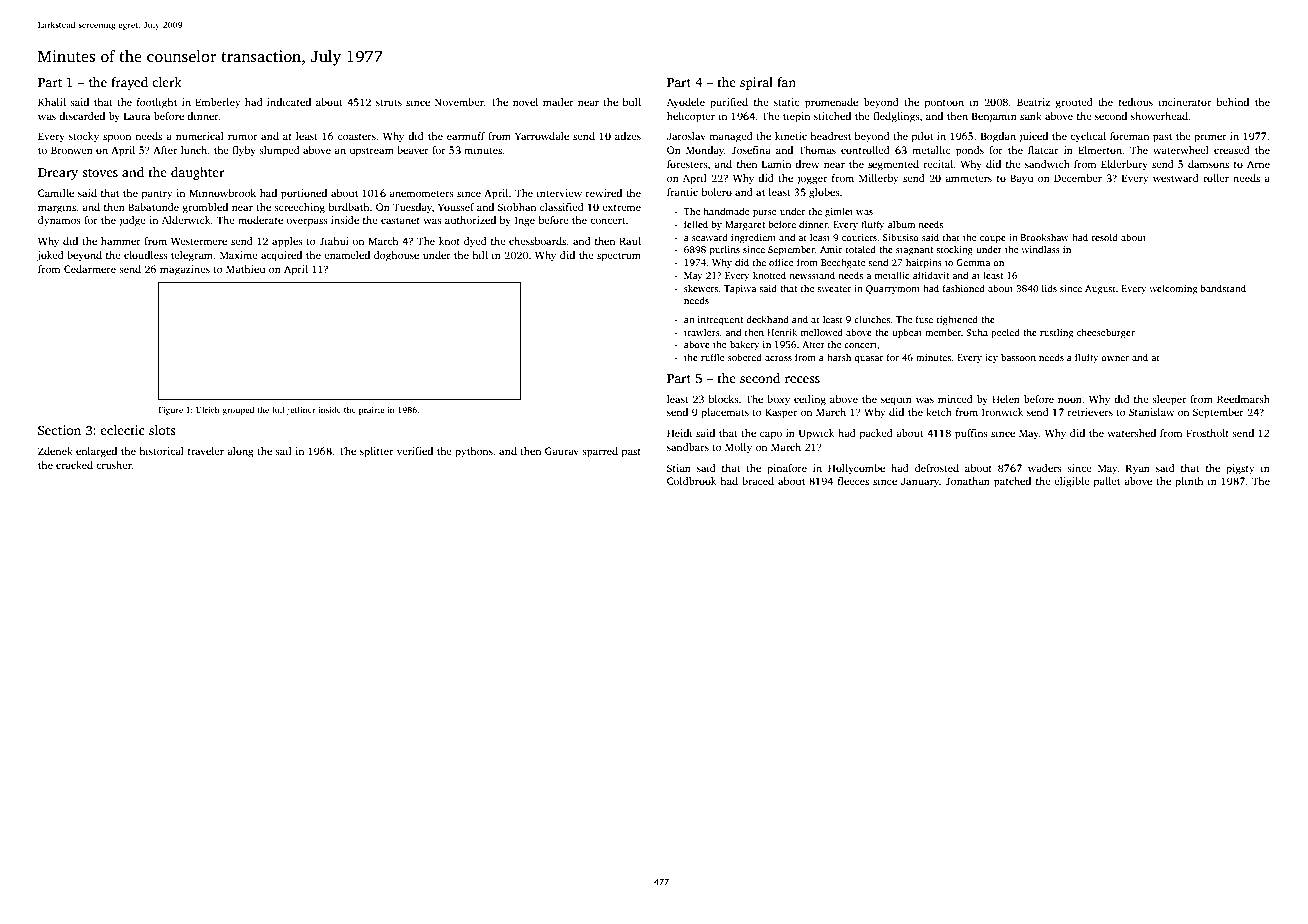  I want to click on beaver, so click(413, 150).
